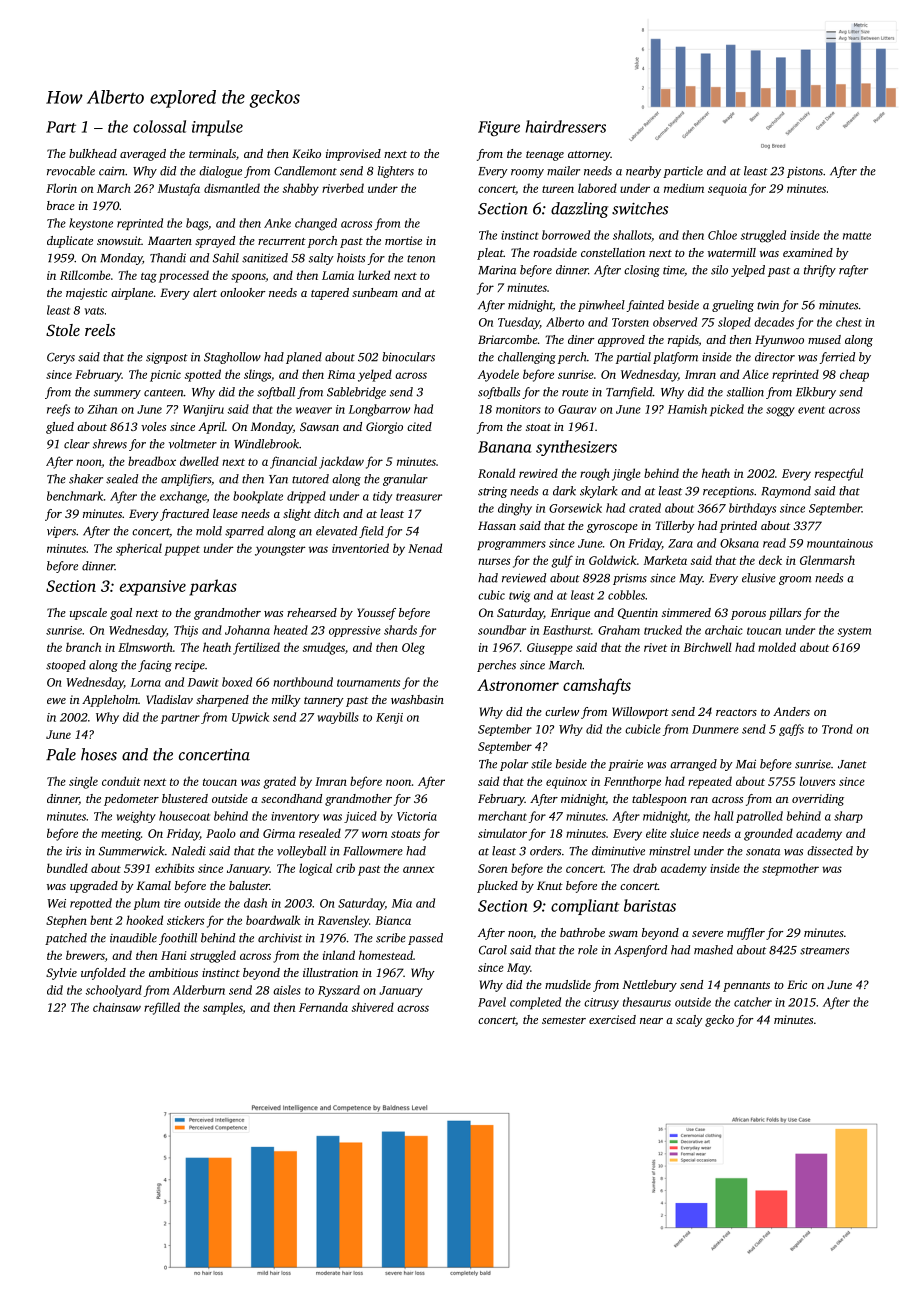 Image resolution: width=924 pixels, height=1308 pixels. I want to click on impulse, so click(217, 128).
